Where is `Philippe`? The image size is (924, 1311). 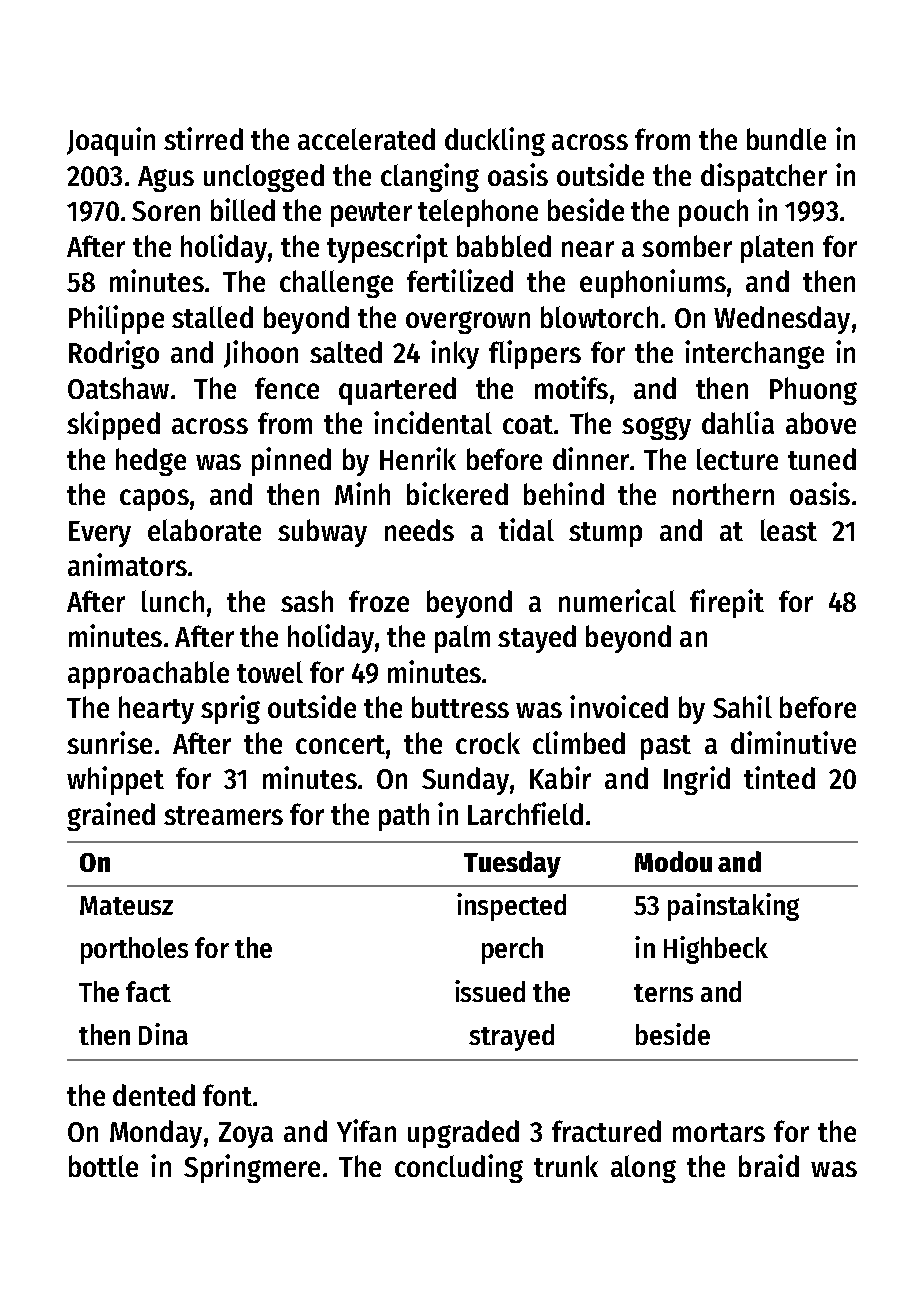
Philippe is located at coordinates (116, 319).
